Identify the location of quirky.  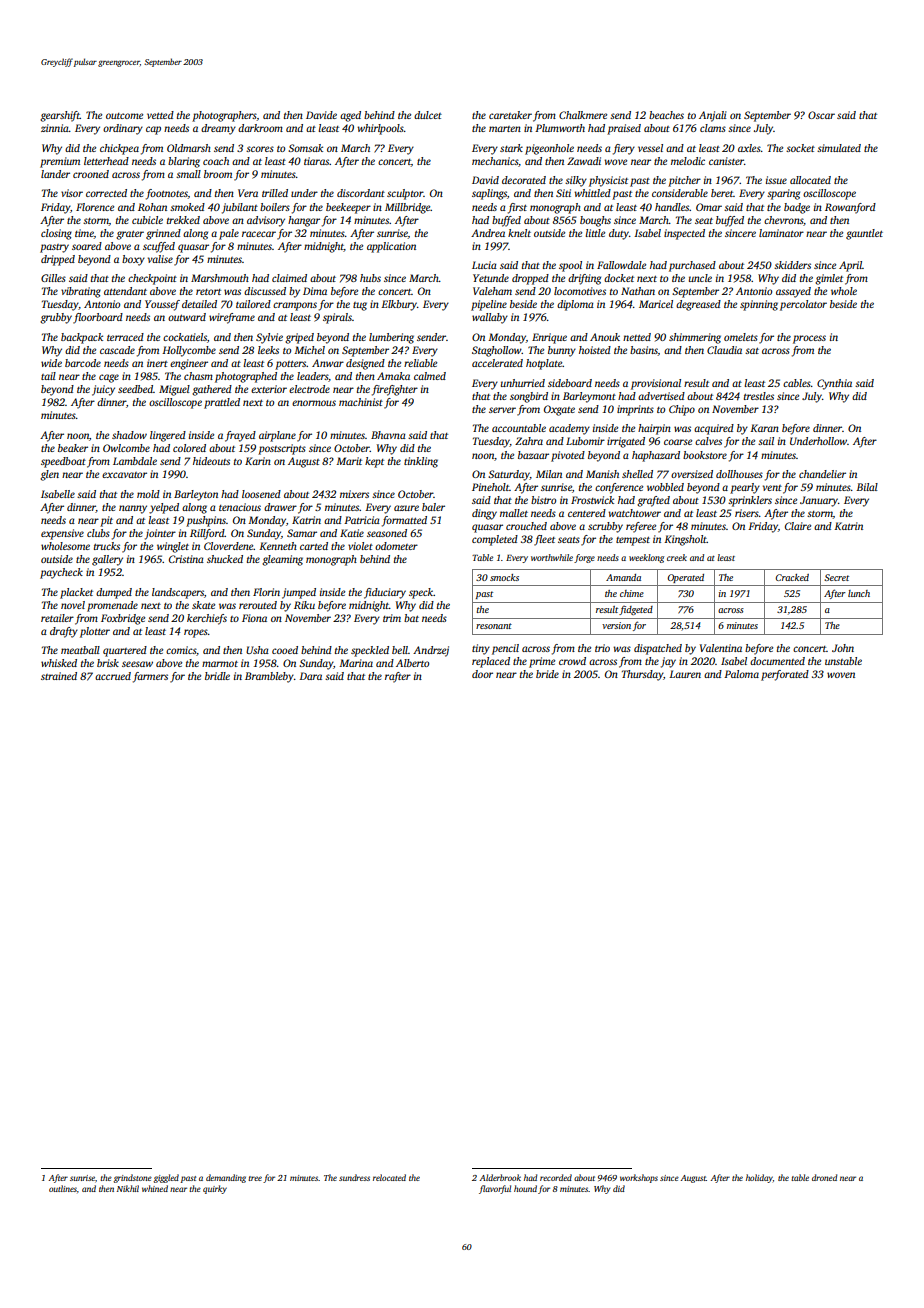
(215, 1189).
